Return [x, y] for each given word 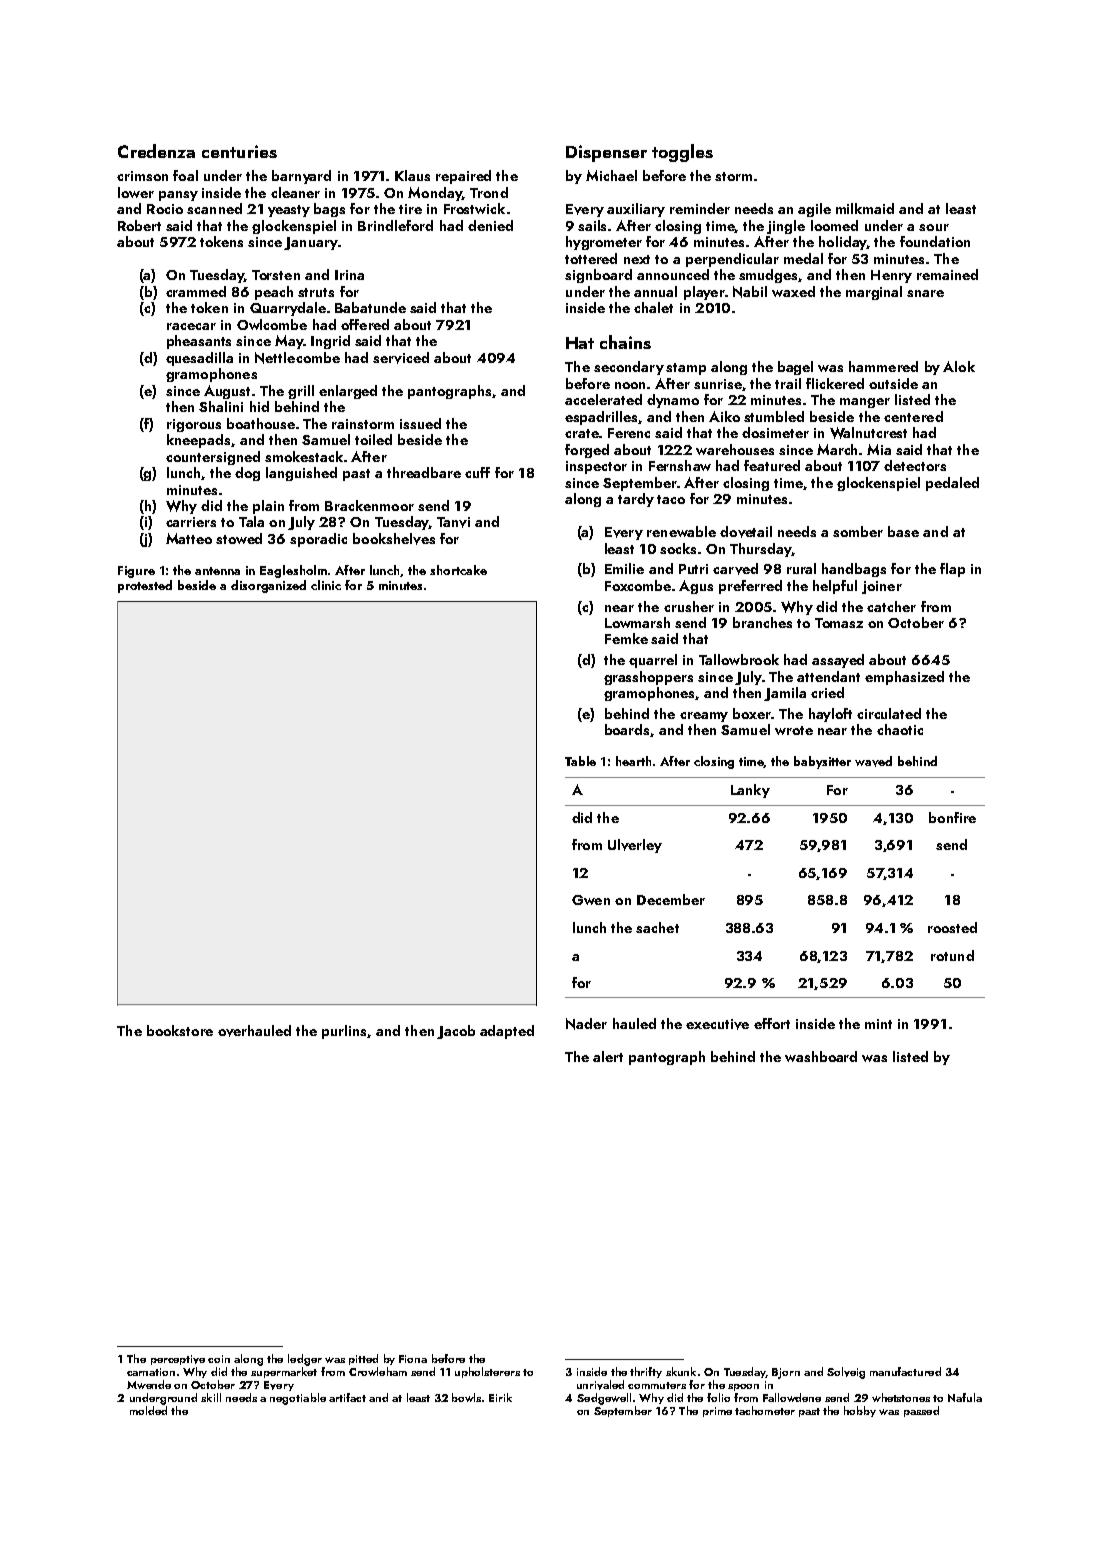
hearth [633, 761]
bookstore [180, 1030]
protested [145, 586]
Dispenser [606, 153]
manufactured [905, 1371]
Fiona [413, 1359]
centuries [239, 151]
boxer [752, 713]
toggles [682, 153]
